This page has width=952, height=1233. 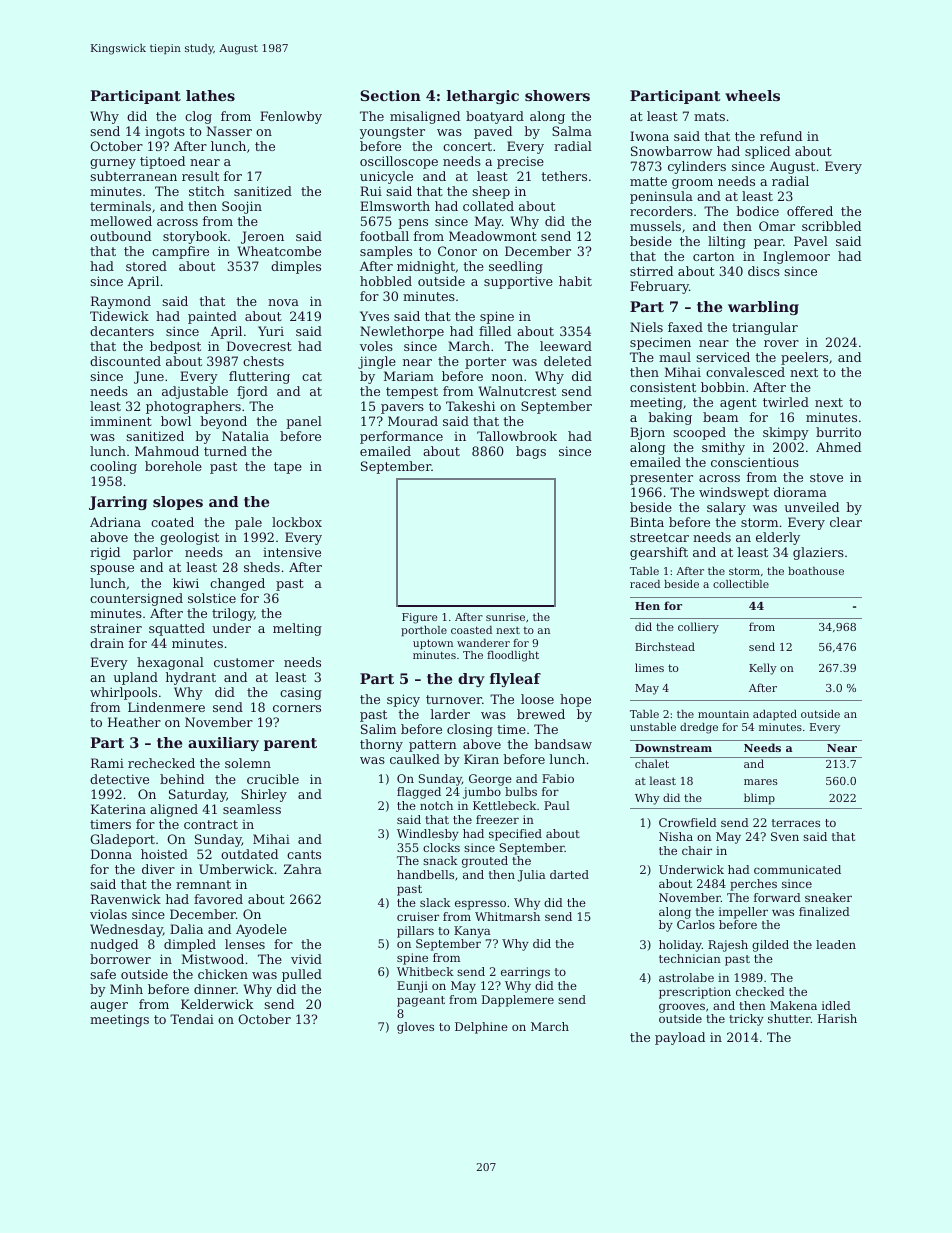 What do you see at coordinates (752, 95) in the page?
I see `wheels` at bounding box center [752, 95].
